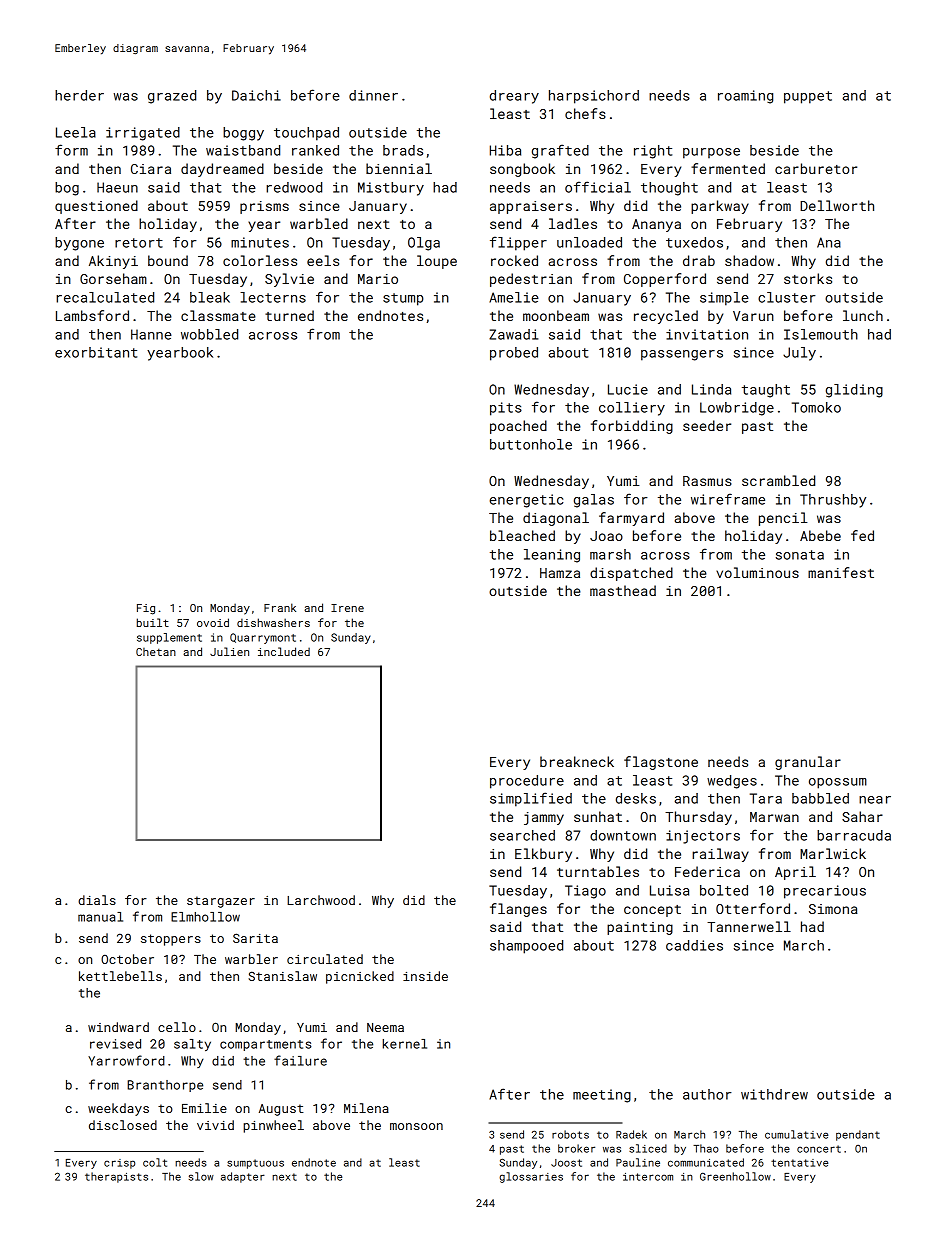  Describe the element at coordinates (347, 608) in the screenshot. I see `Irene` at that location.
